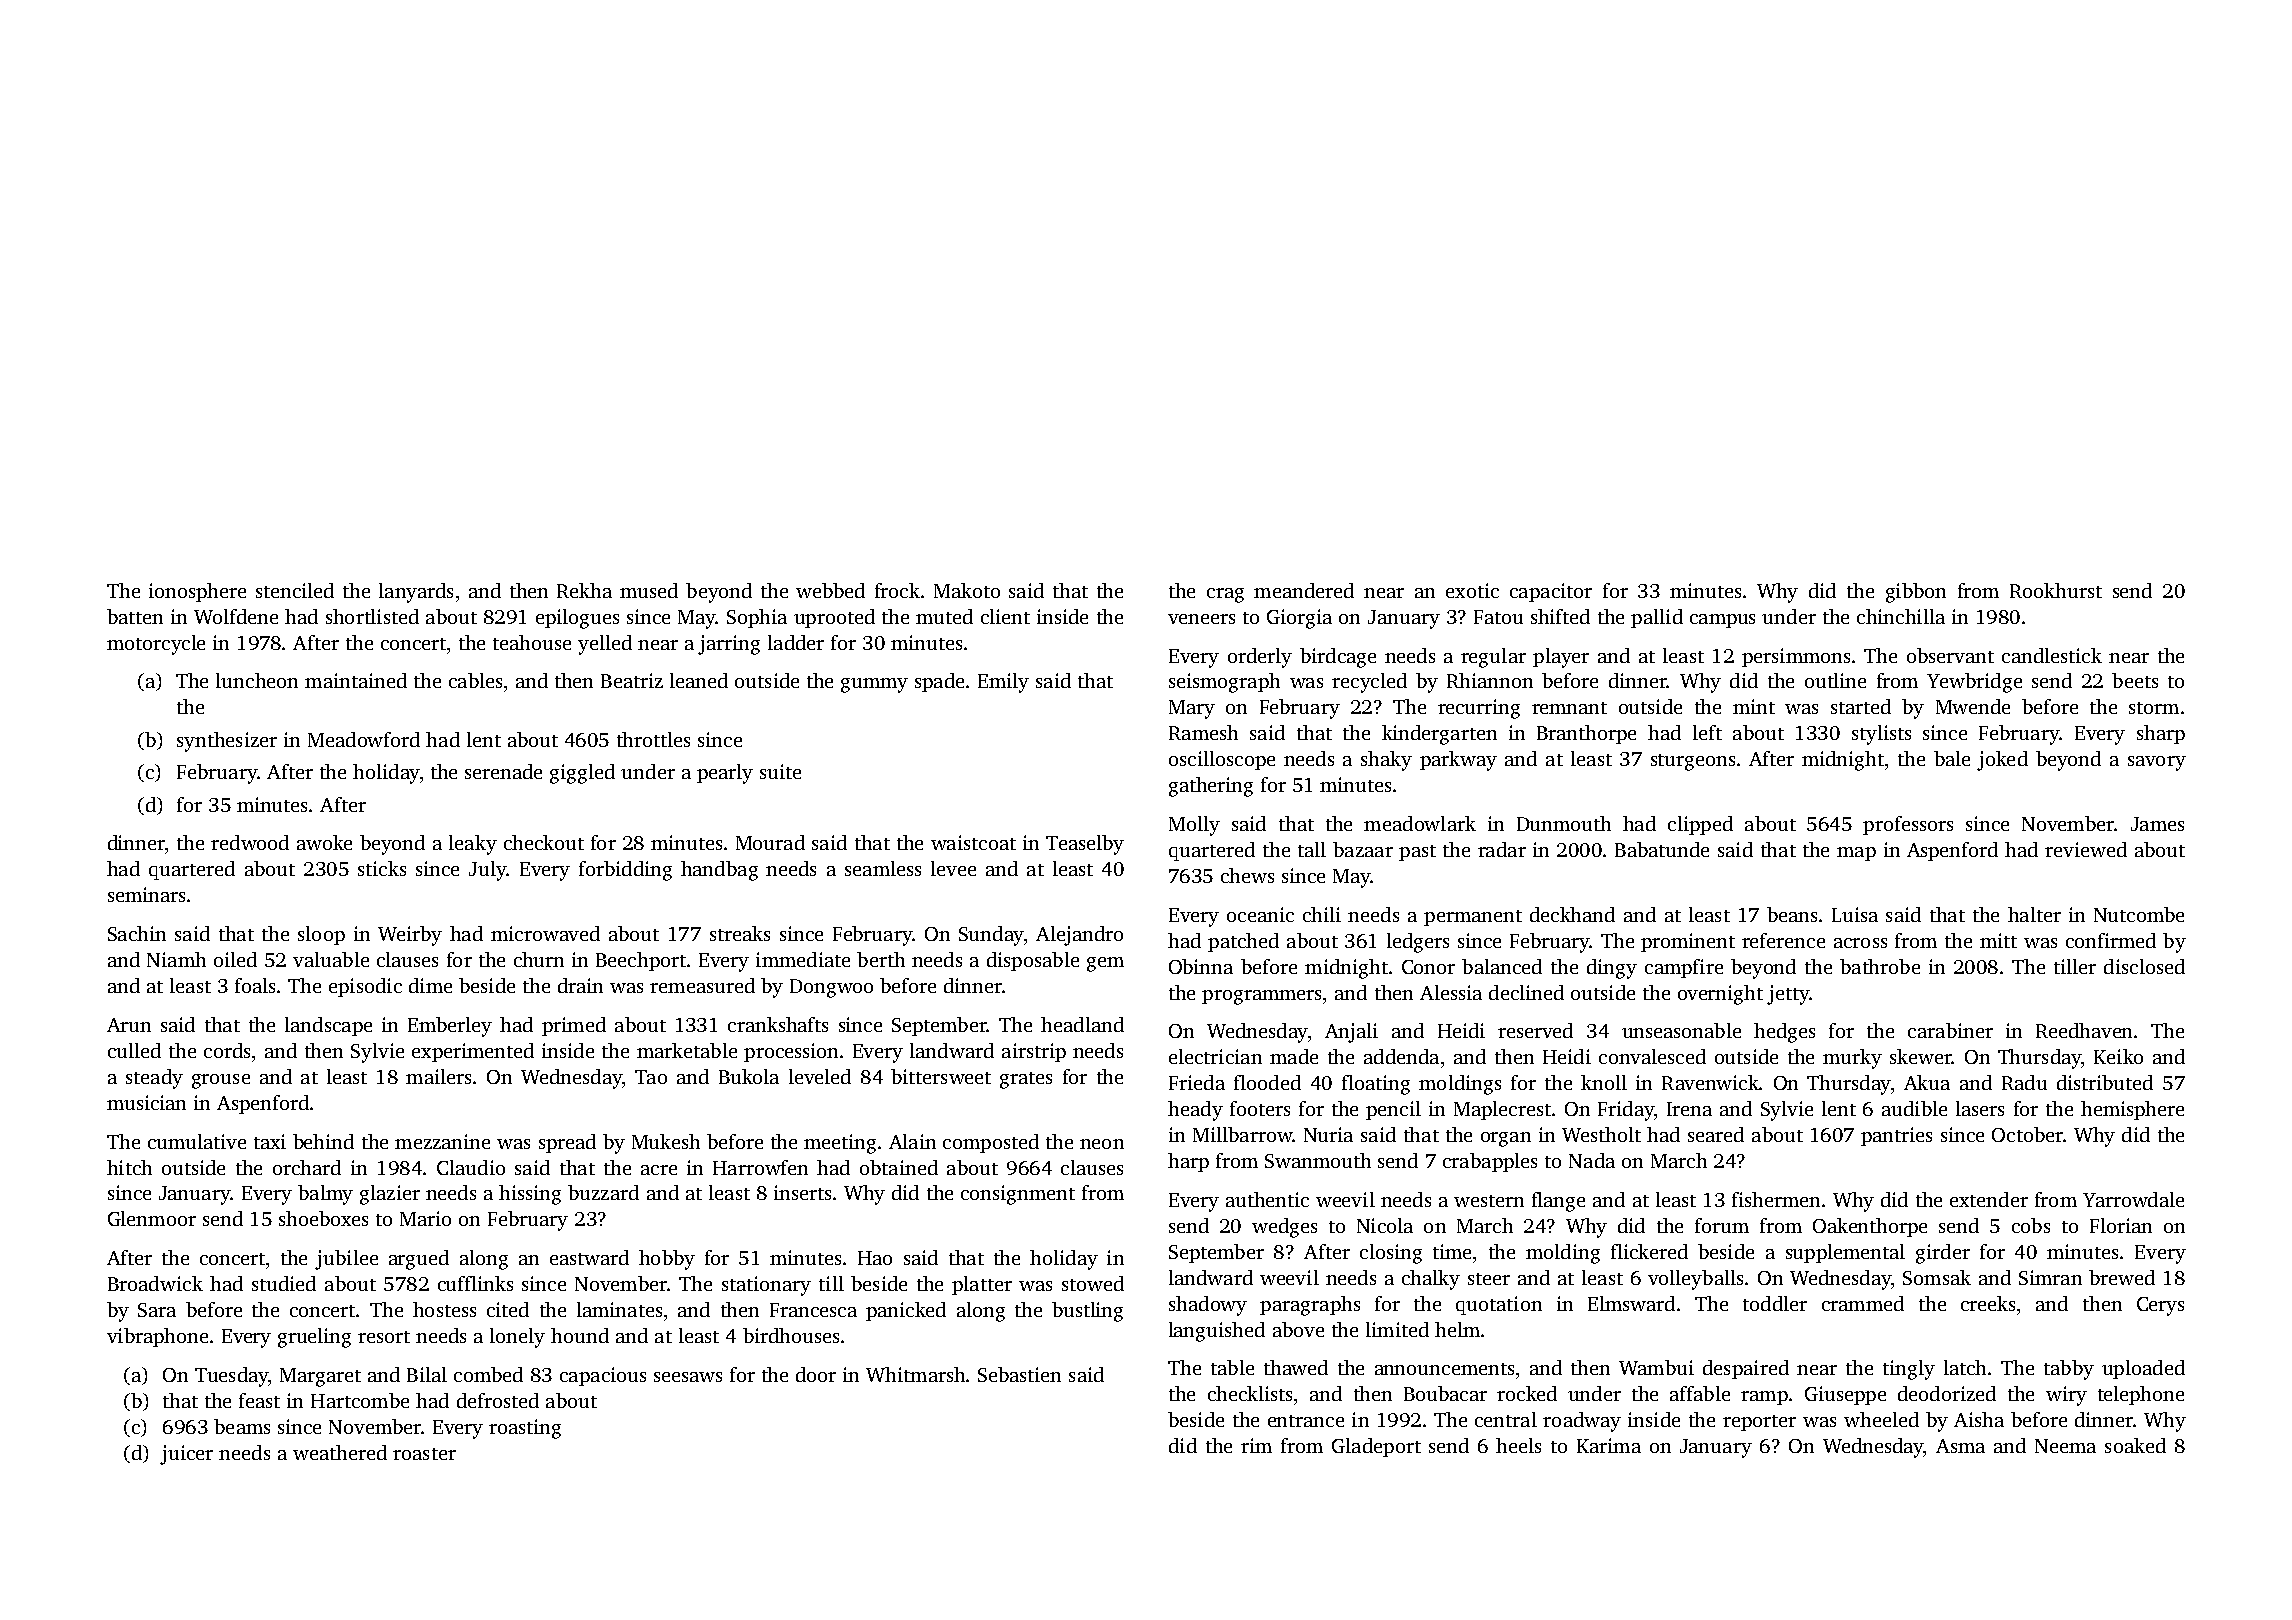  I want to click on James, so click(2157, 824).
